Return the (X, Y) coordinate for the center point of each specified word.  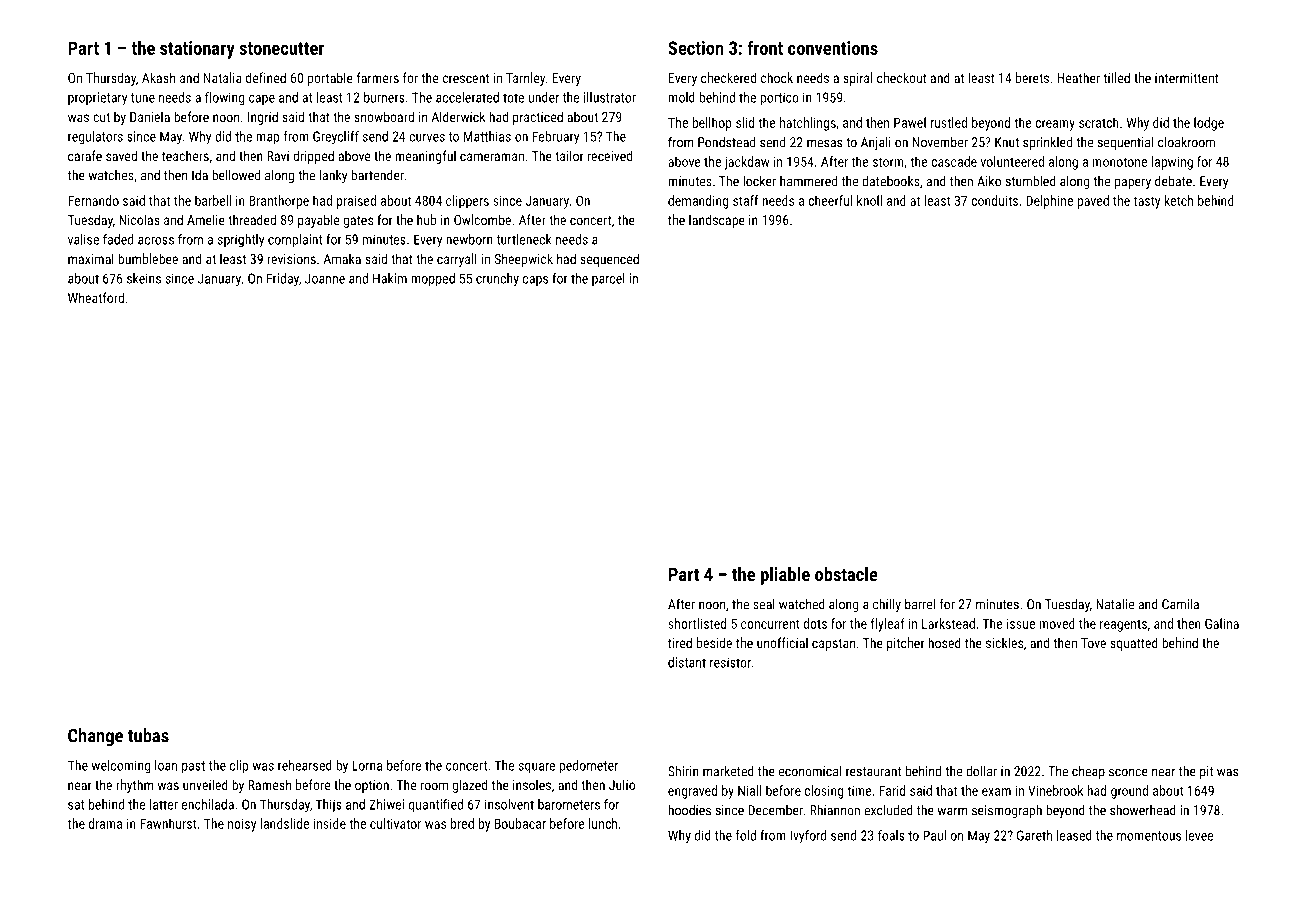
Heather (1078, 77)
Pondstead (726, 142)
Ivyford (808, 837)
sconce (1128, 772)
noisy (242, 825)
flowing (225, 99)
